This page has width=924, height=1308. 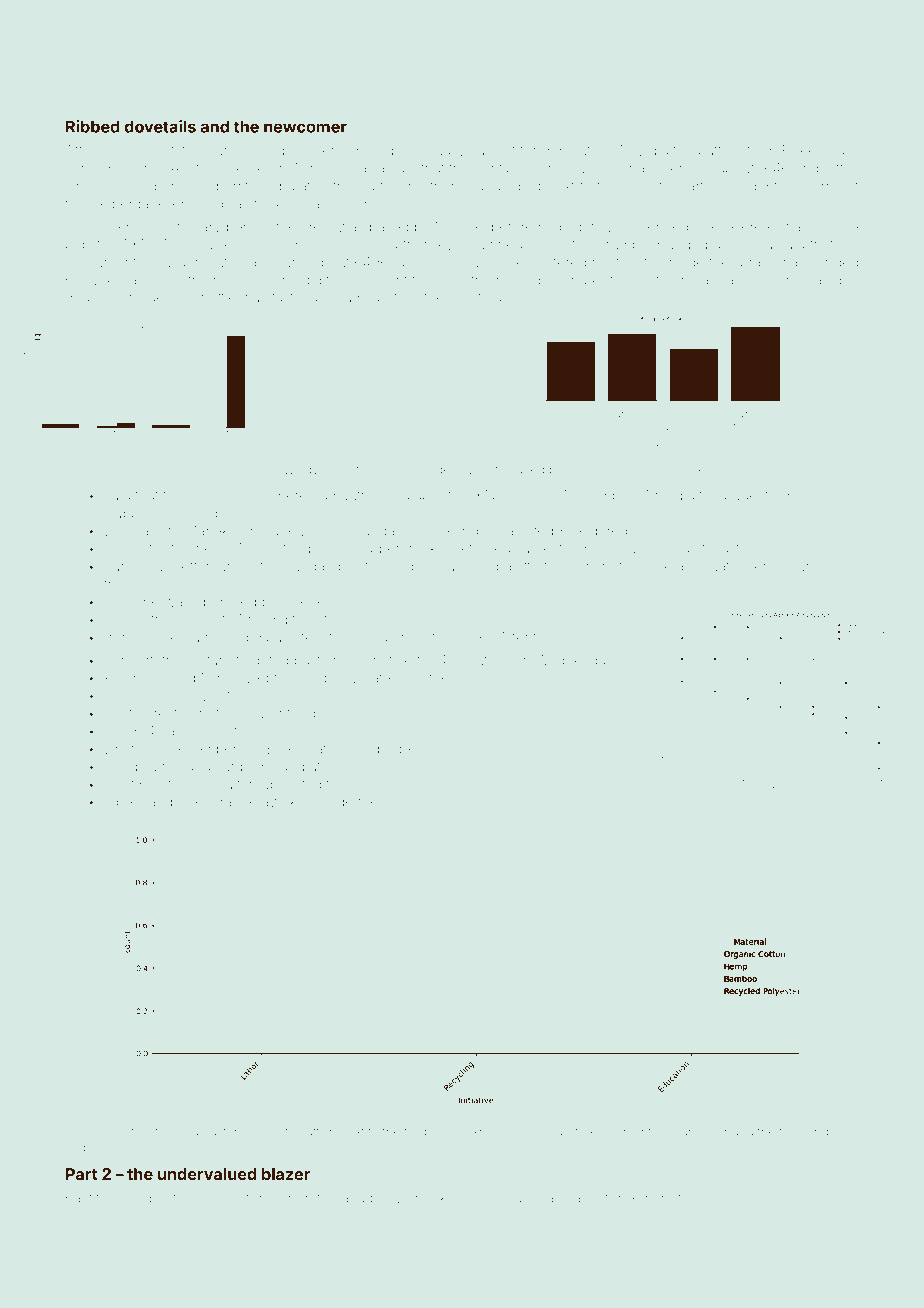 What do you see at coordinates (492, 152) in the page?
I see `carport` at bounding box center [492, 152].
